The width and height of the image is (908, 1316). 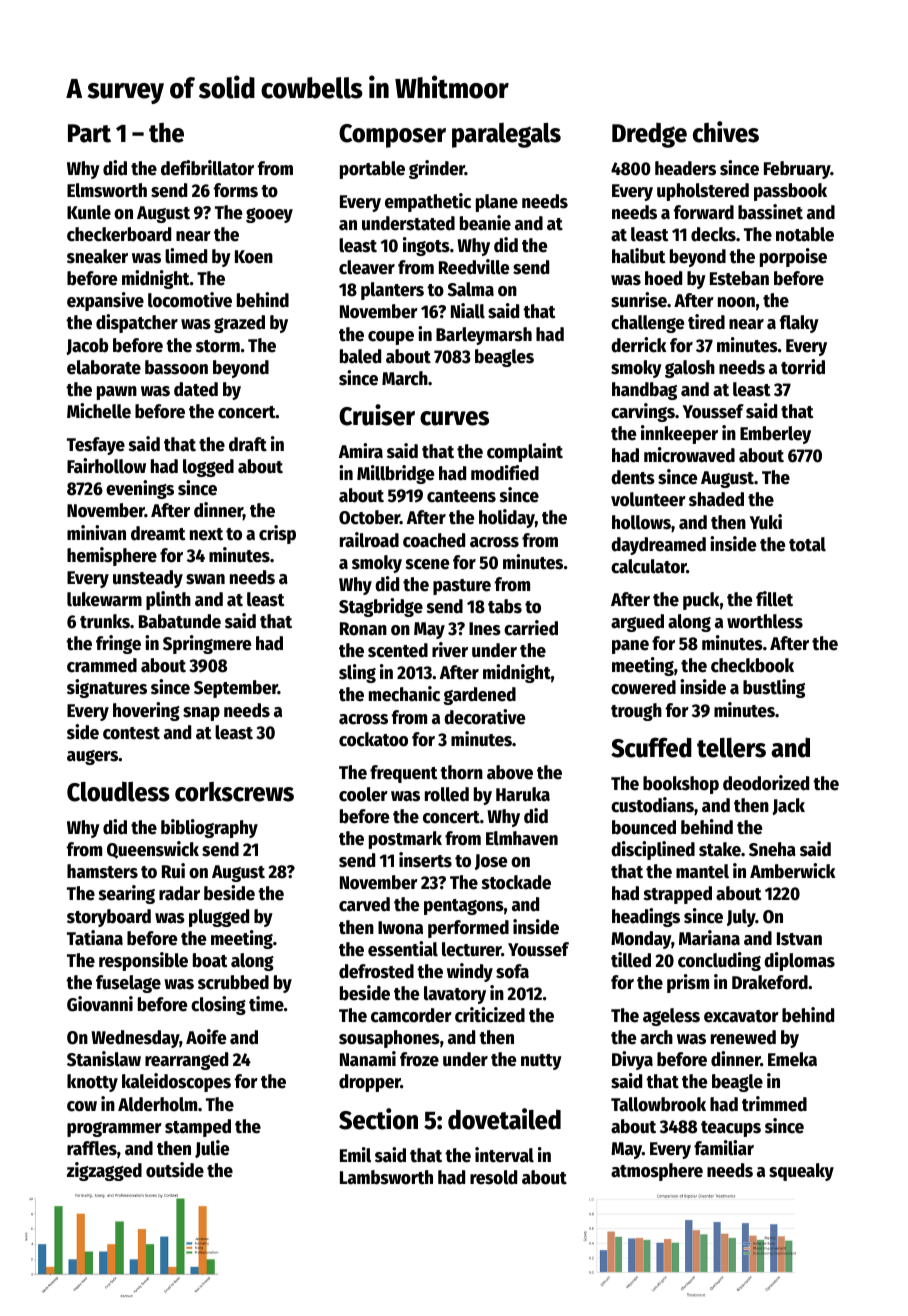 I want to click on forward, so click(x=704, y=212).
